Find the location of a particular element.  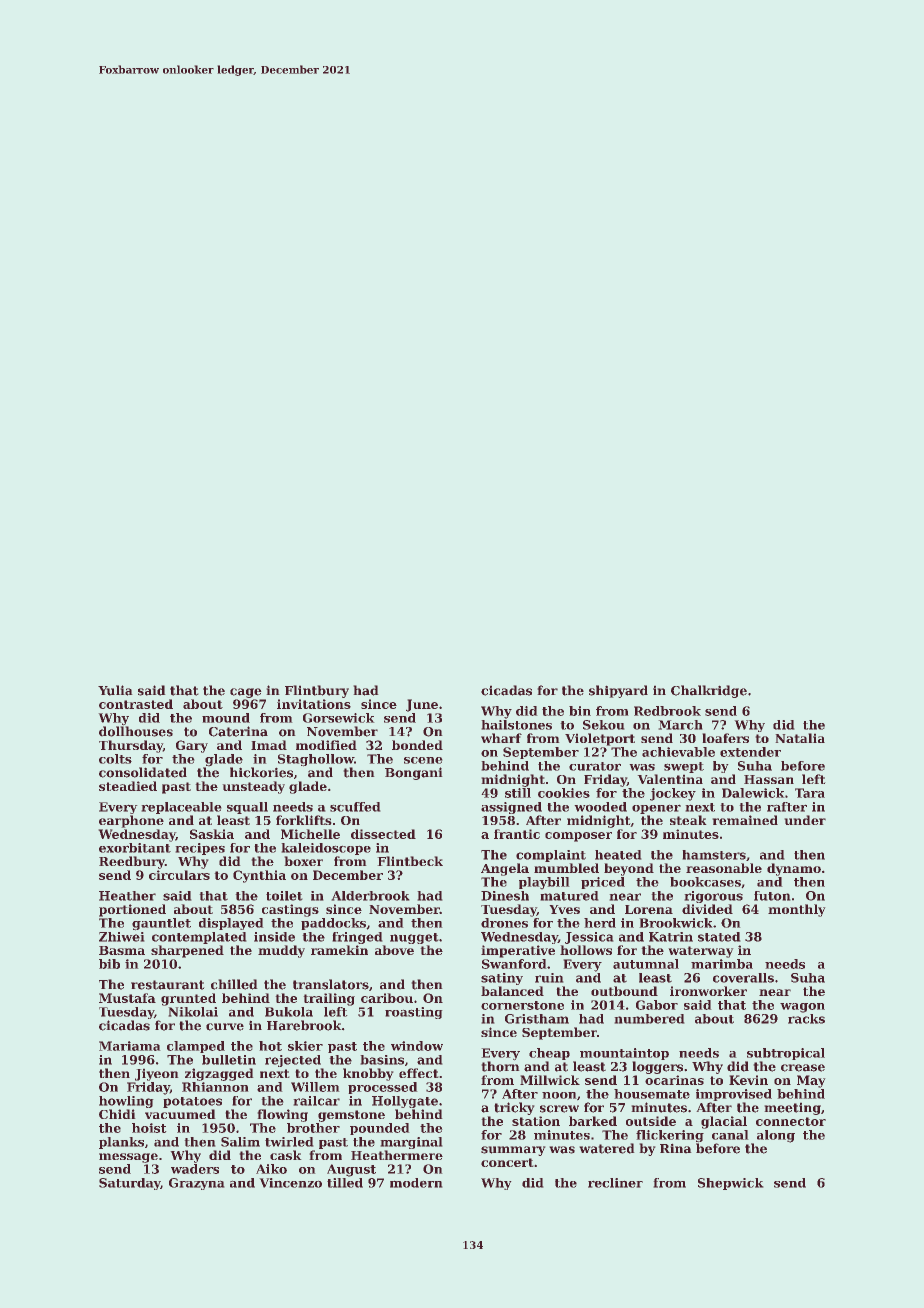

shipyard is located at coordinates (618, 691).
